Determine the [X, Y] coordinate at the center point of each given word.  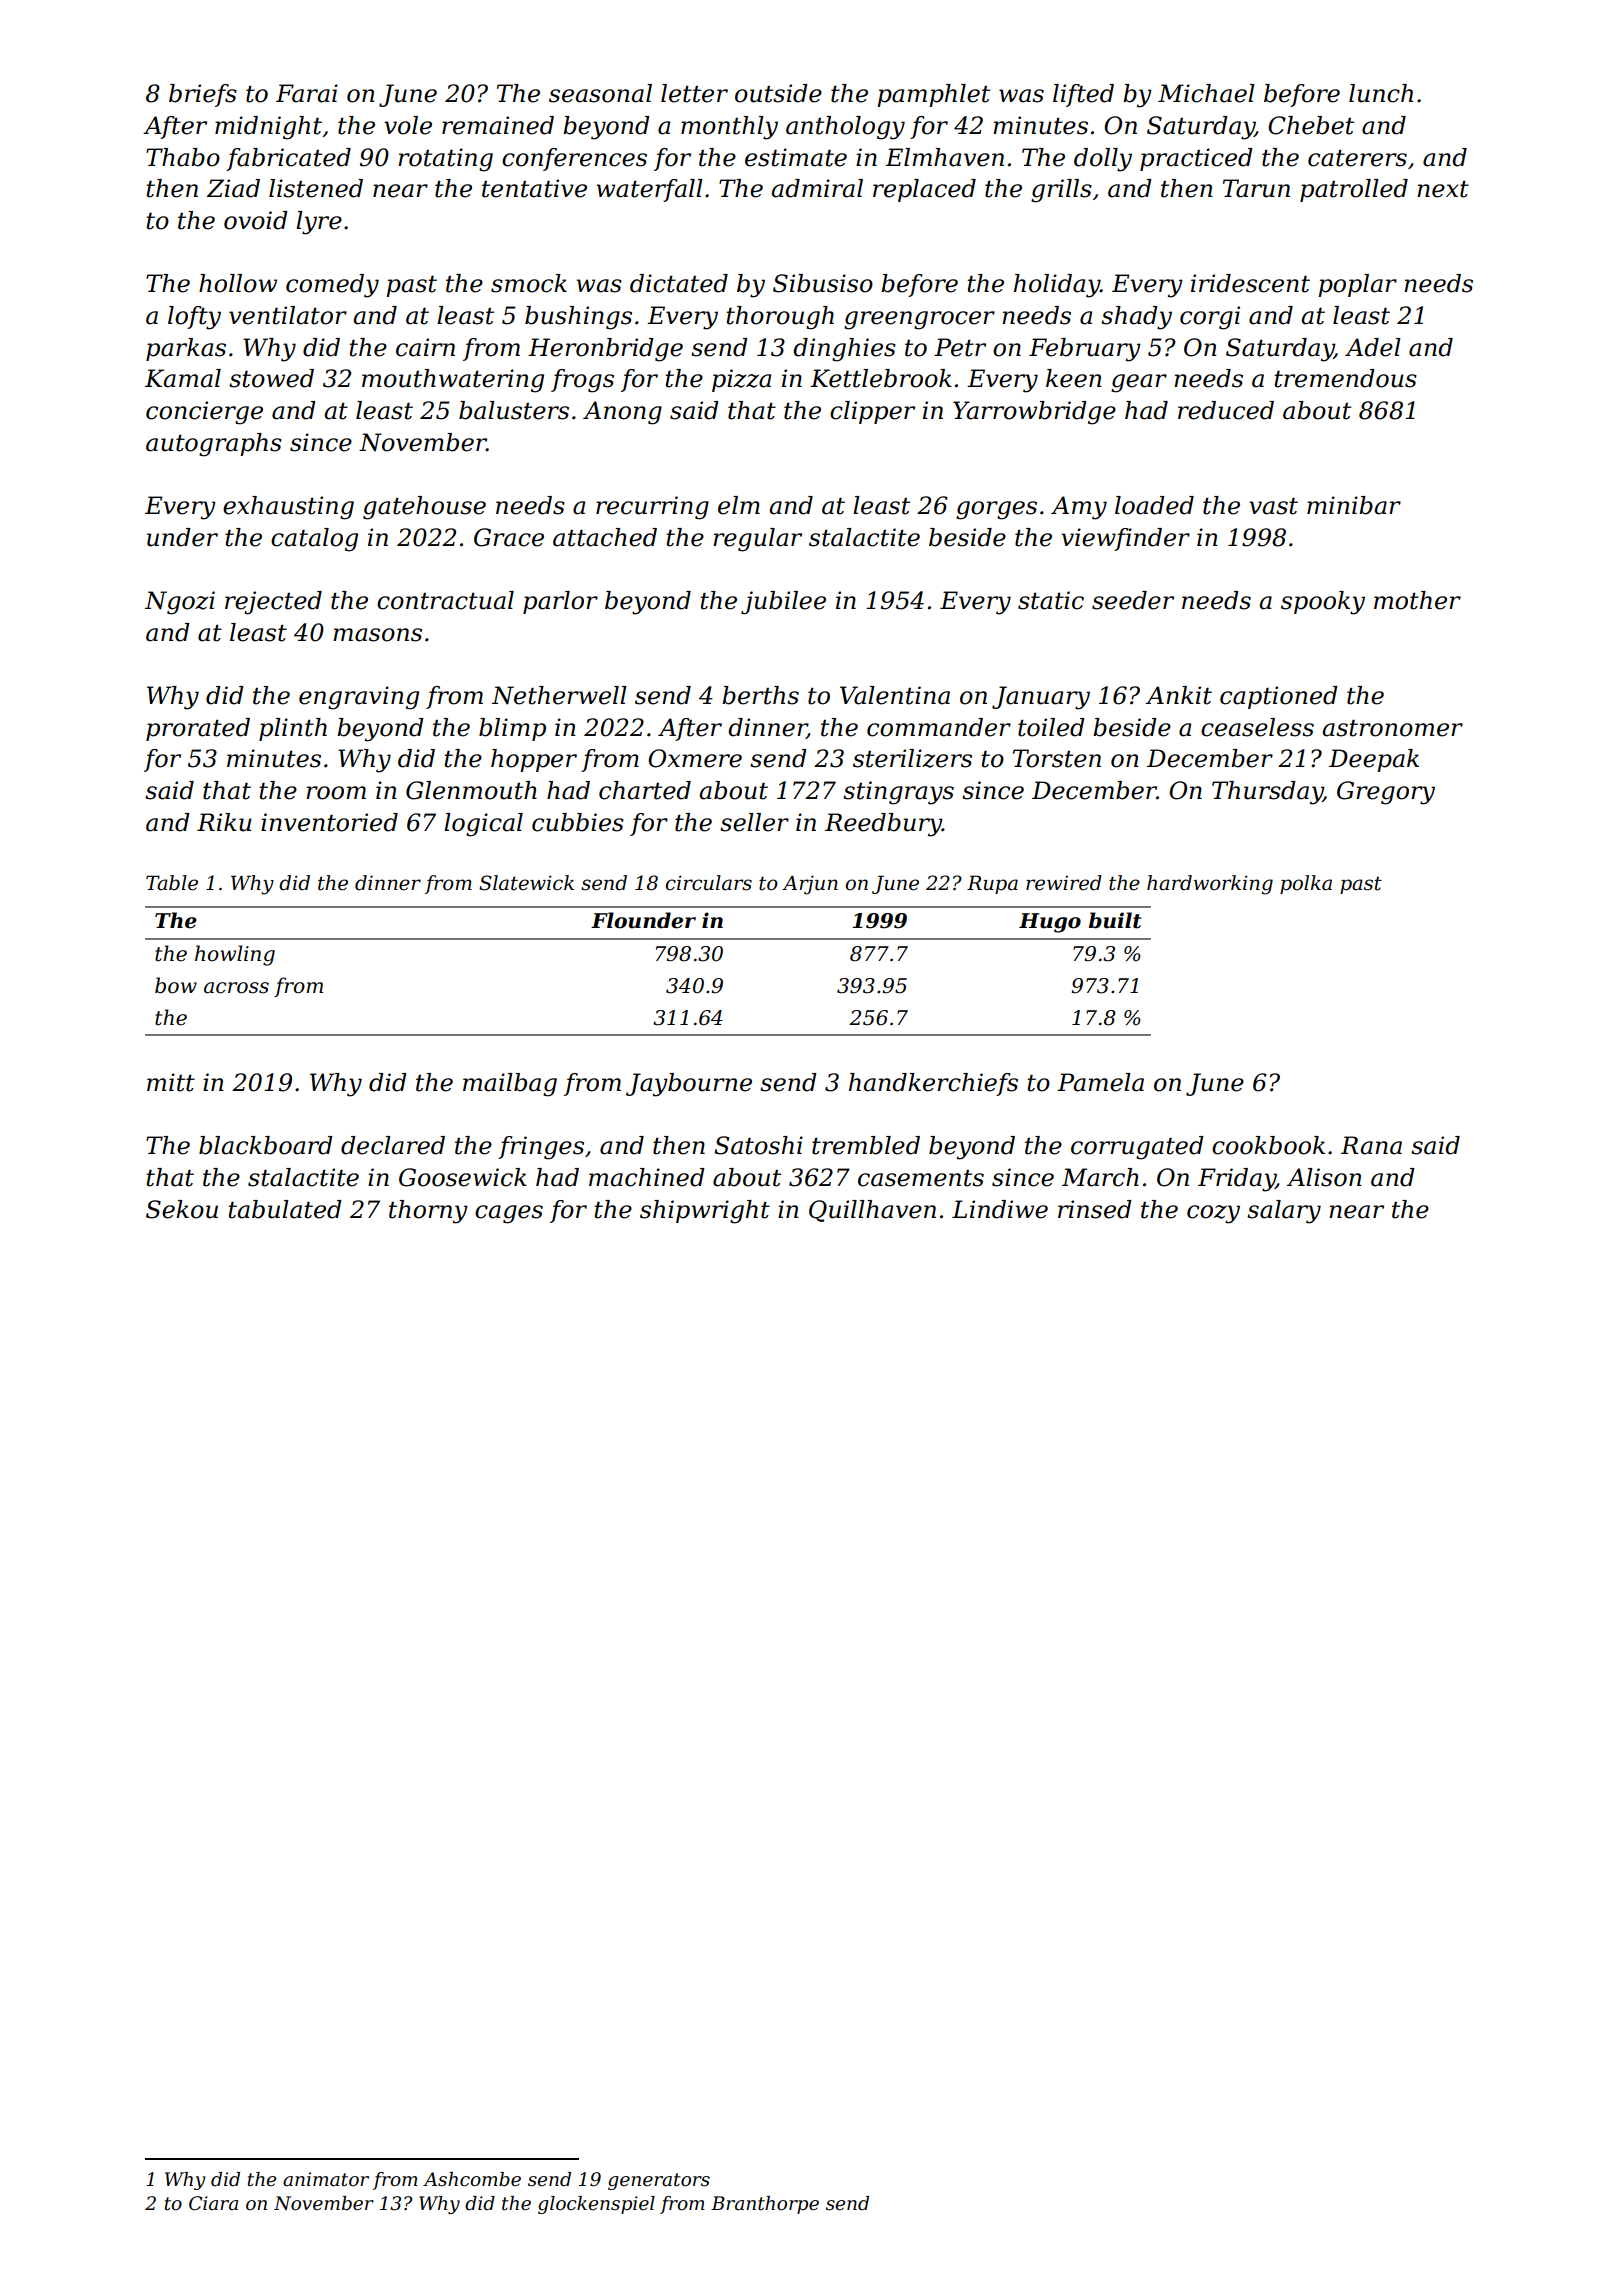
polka [1306, 884]
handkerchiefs [933, 1084]
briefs [203, 95]
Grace [509, 537]
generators [659, 2181]
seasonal [600, 93]
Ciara [213, 2203]
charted [645, 790]
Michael [1206, 93]
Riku [224, 822]
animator [326, 2179]
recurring [652, 508]
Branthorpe [765, 2205]
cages [509, 1214]
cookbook [1268, 1145]
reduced [1226, 410]
